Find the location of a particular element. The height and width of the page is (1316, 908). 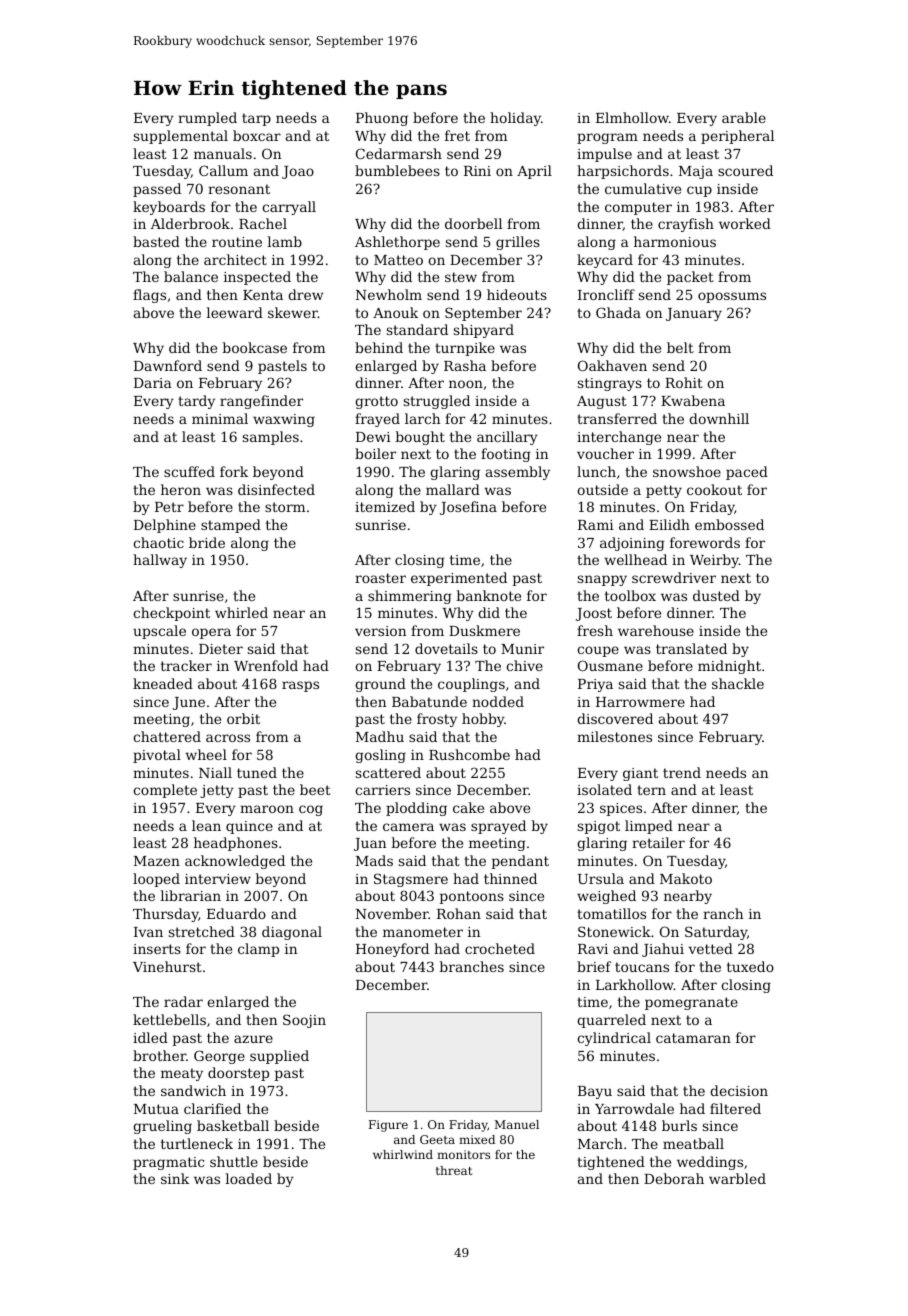

arable is located at coordinates (744, 117).
